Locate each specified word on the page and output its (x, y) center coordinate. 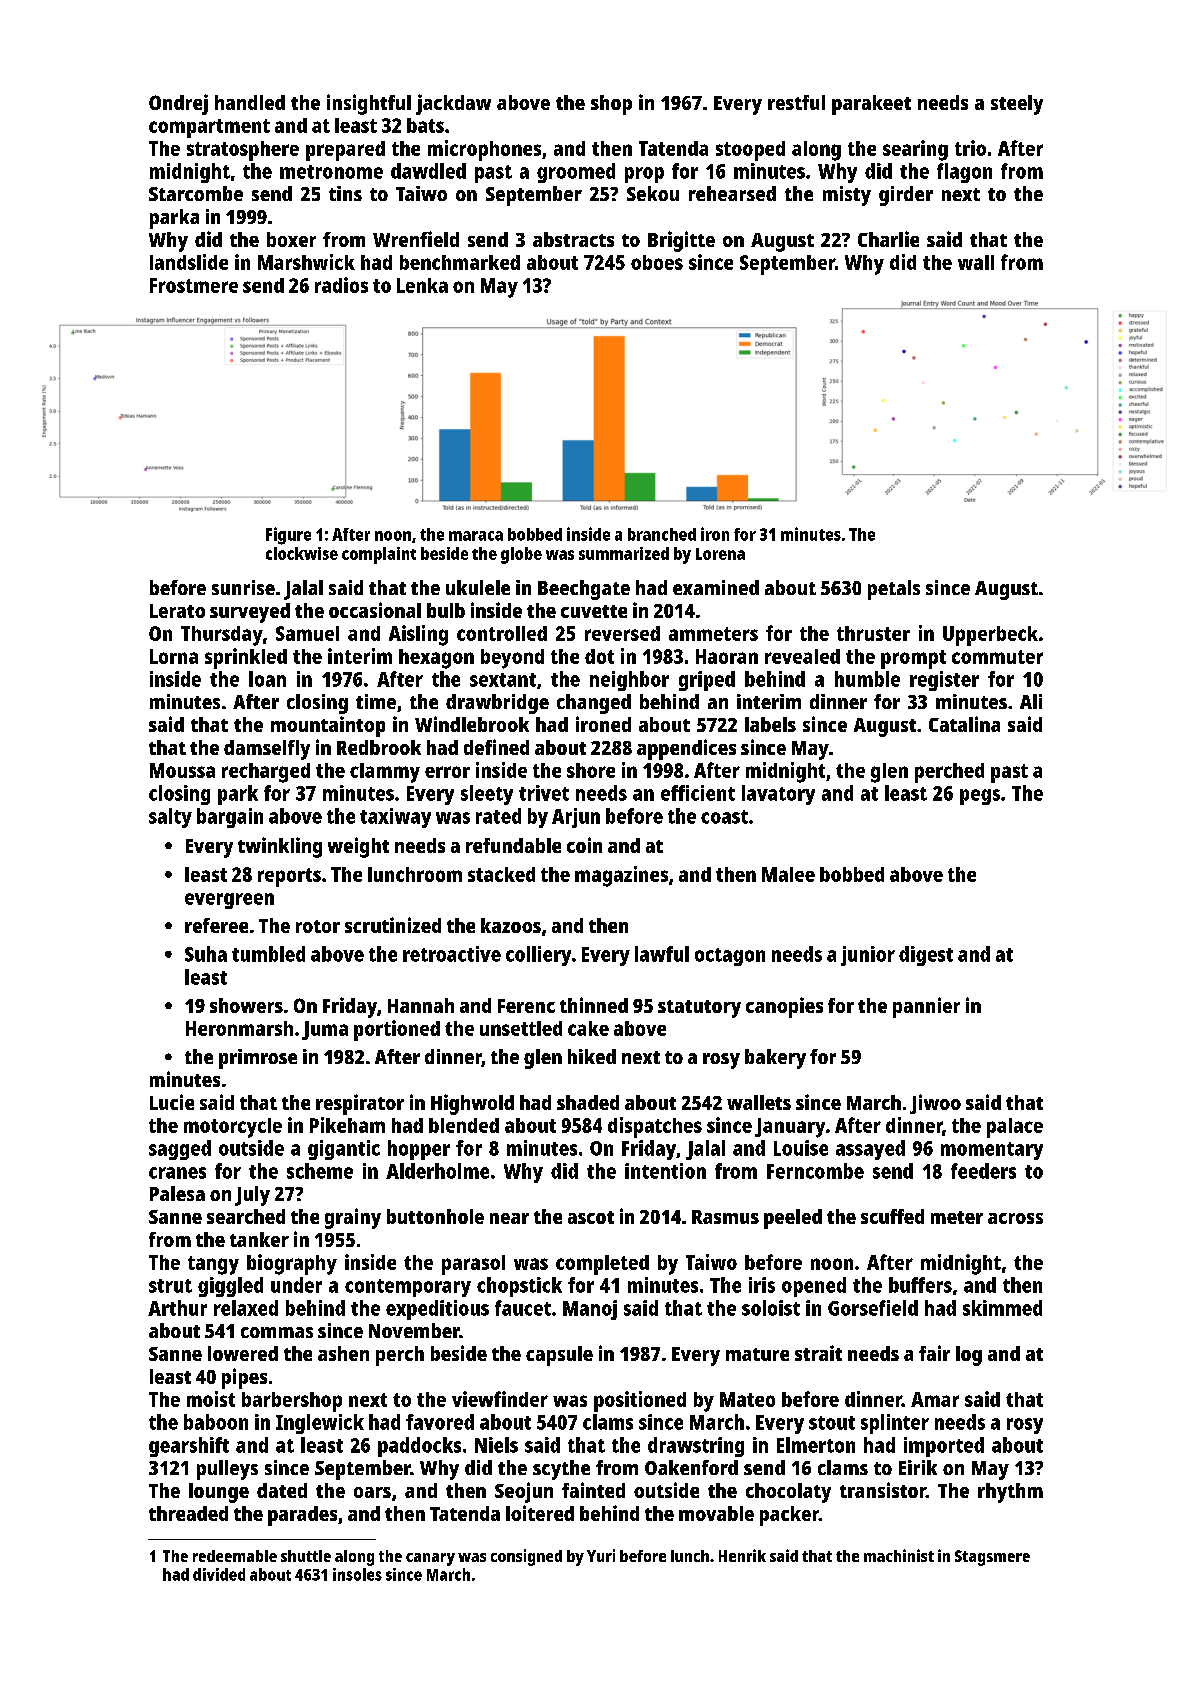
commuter (997, 657)
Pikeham (347, 1125)
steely (1017, 105)
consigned (526, 1557)
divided (219, 1574)
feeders (983, 1171)
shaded (588, 1102)
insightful (369, 104)
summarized (624, 553)
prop (644, 175)
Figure (288, 536)
